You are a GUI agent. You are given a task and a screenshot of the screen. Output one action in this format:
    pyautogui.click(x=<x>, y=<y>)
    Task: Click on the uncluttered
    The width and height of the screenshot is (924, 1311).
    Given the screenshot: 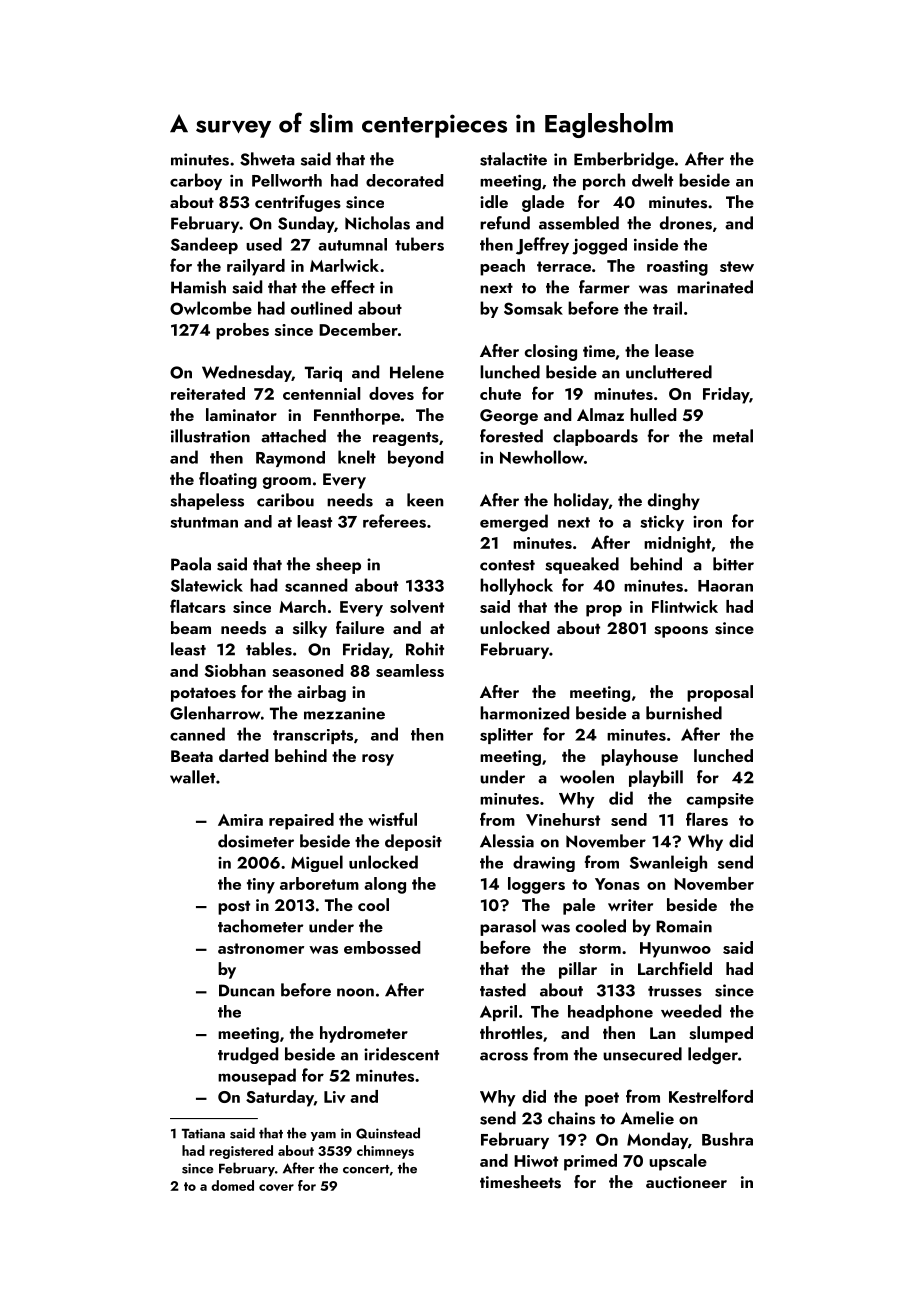 What is the action you would take?
    pyautogui.click(x=669, y=372)
